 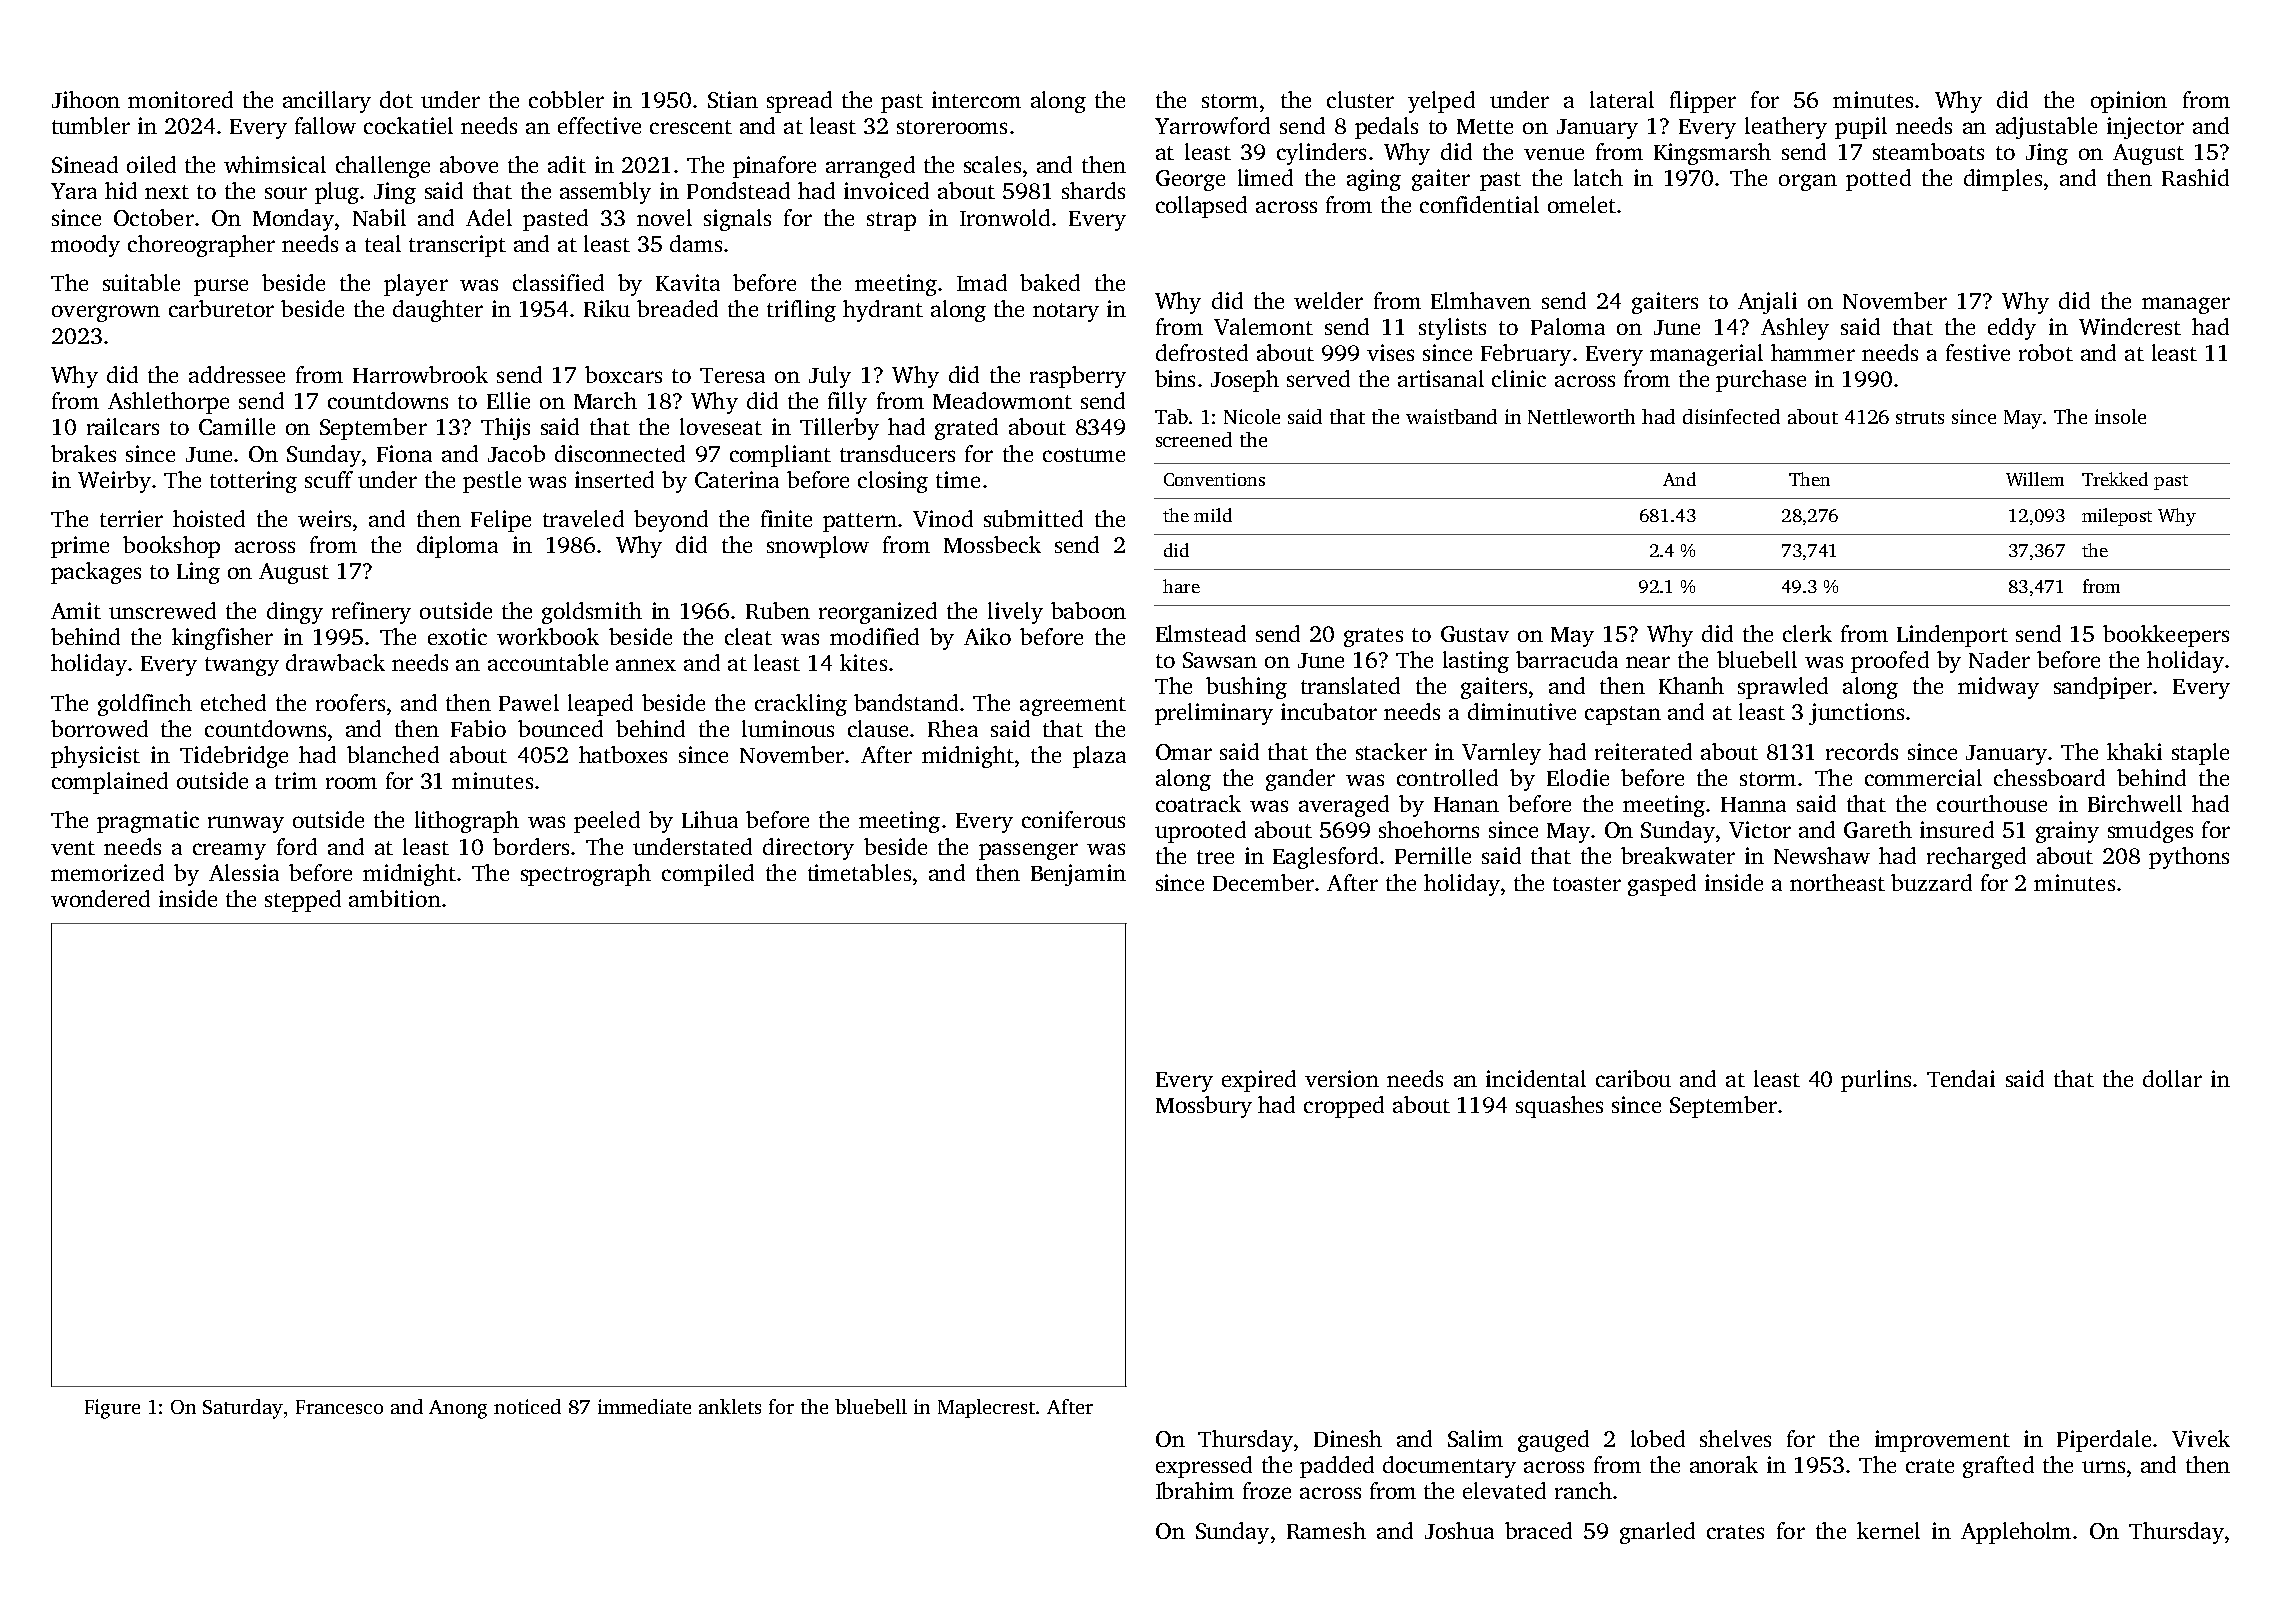 I want to click on gasped, so click(x=1662, y=885).
